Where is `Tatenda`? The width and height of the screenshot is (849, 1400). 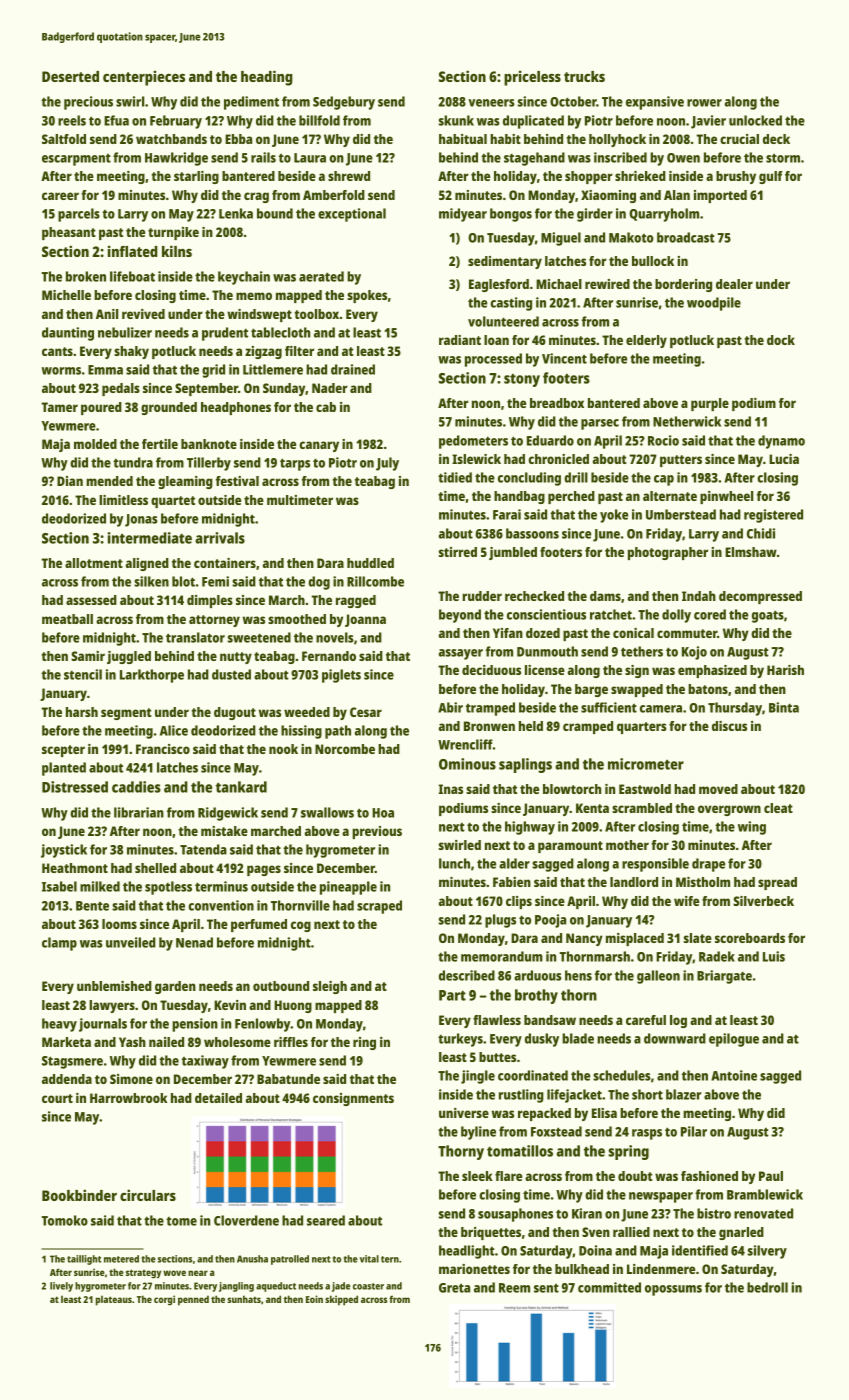
Tatenda is located at coordinates (203, 849).
